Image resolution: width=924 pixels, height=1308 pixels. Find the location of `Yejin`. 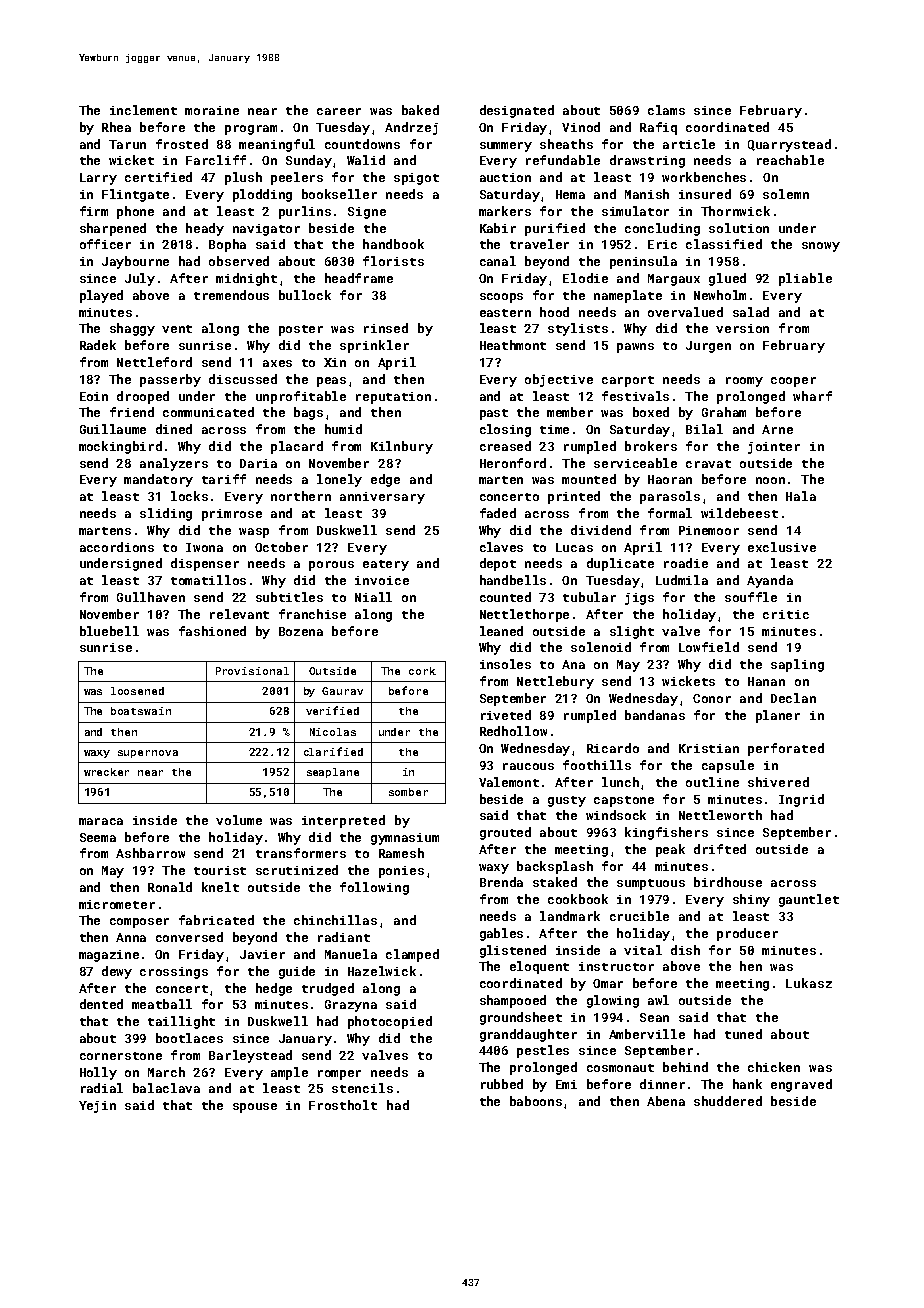

Yejin is located at coordinates (97, 1107).
